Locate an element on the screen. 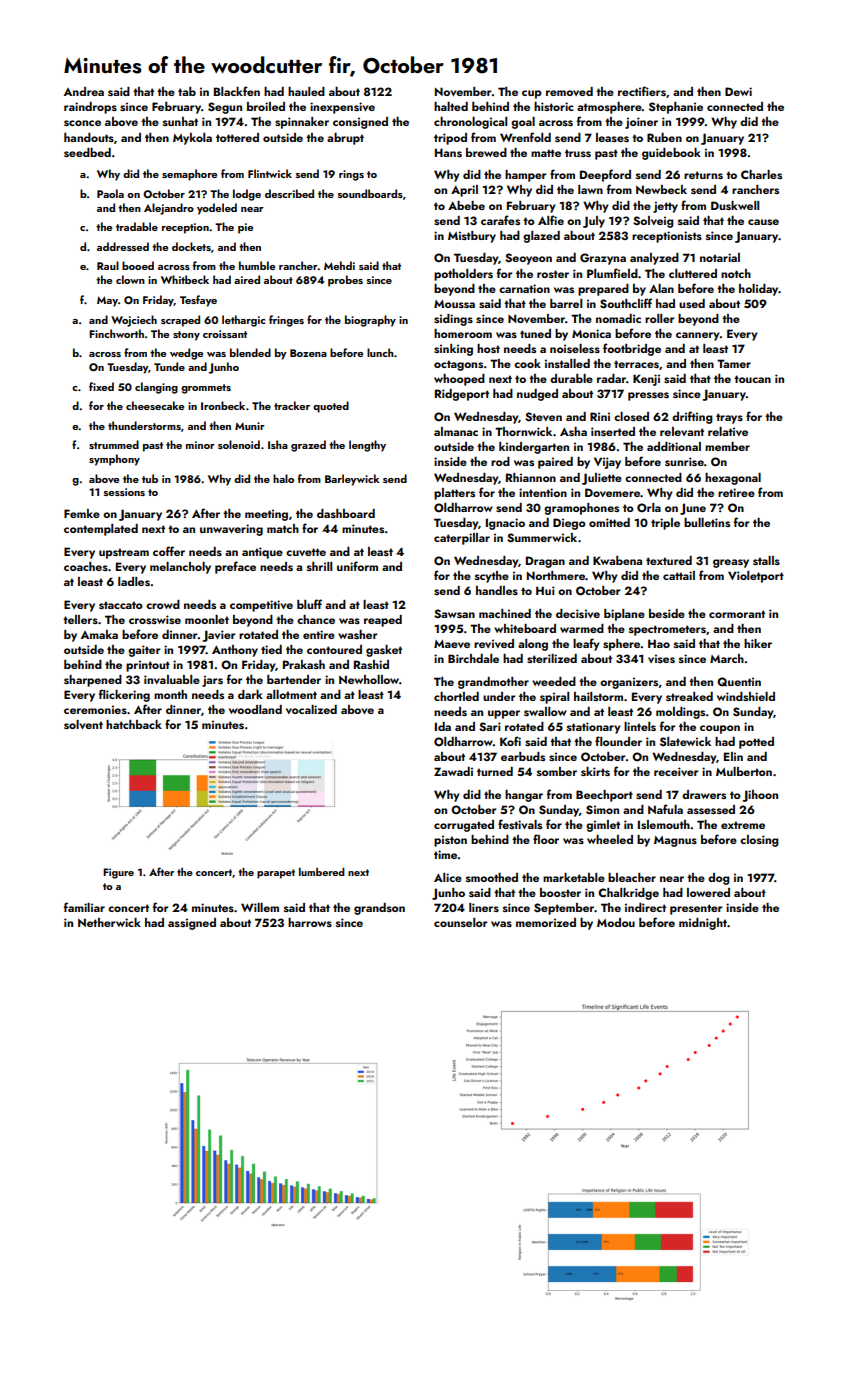 This screenshot has width=849, height=1400. Andrea is located at coordinates (84, 91).
